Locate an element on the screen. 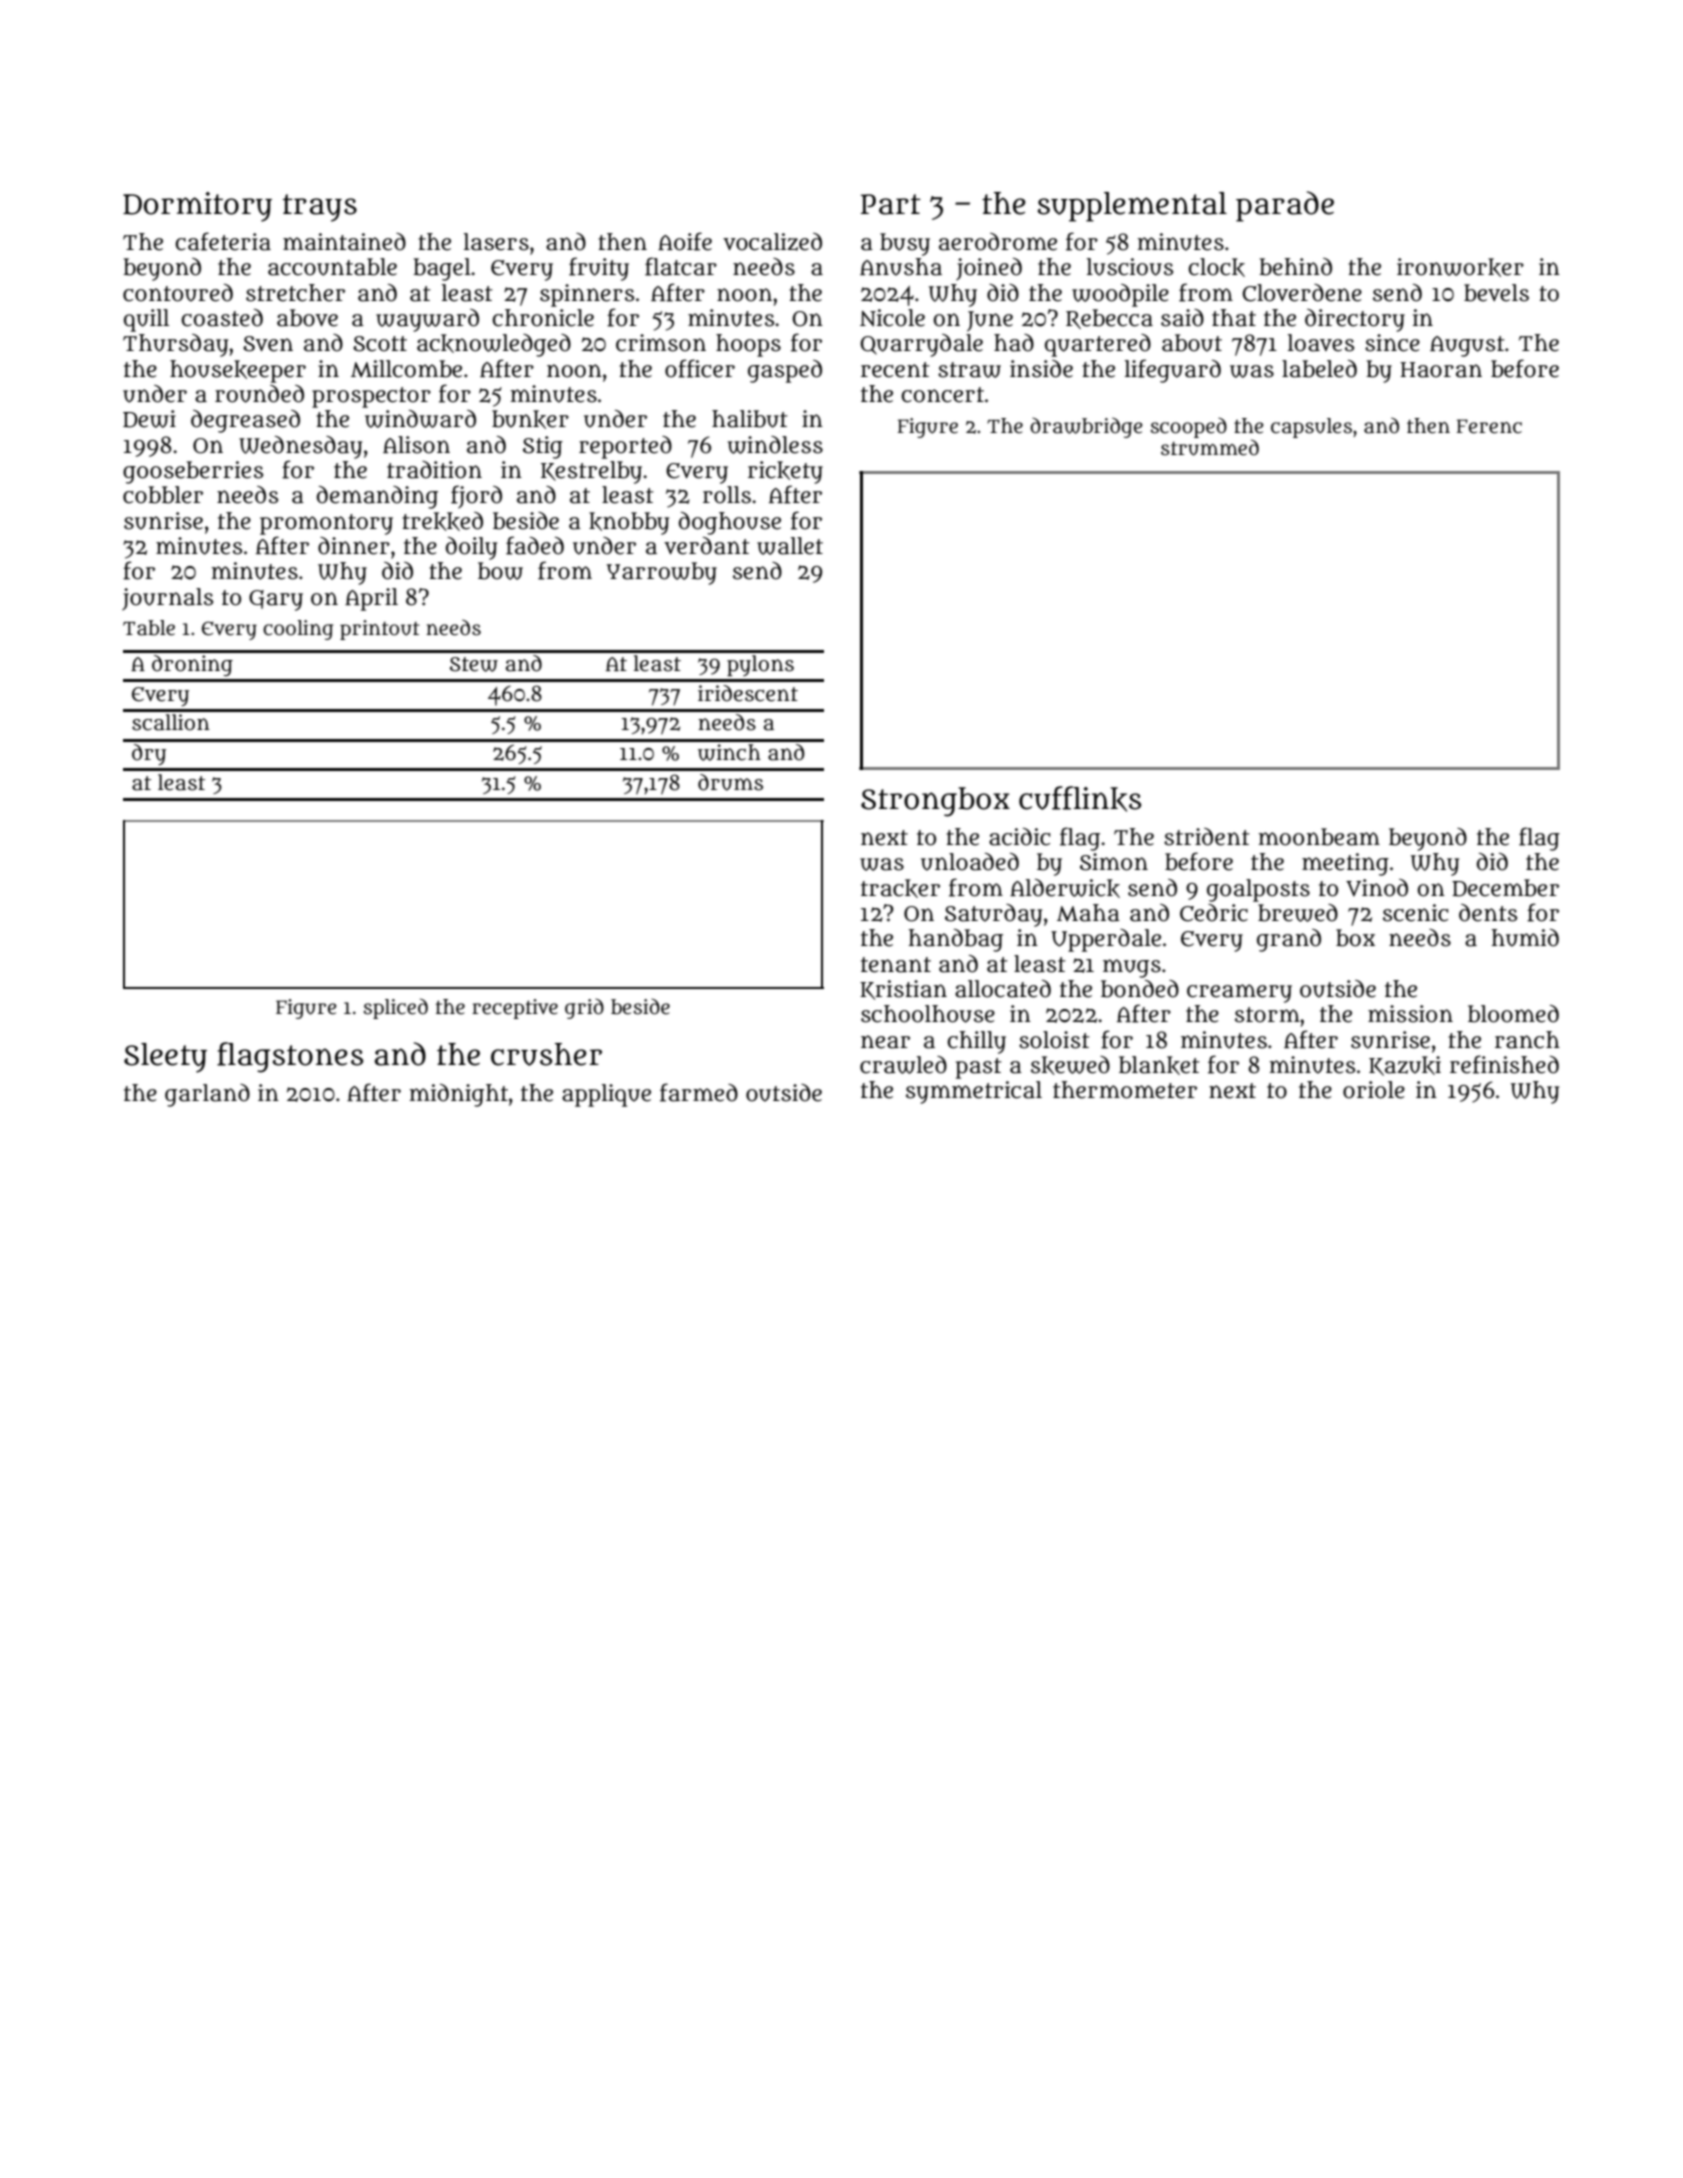 The height and width of the screenshot is (2178, 1683). Strongbox is located at coordinates (935, 802).
